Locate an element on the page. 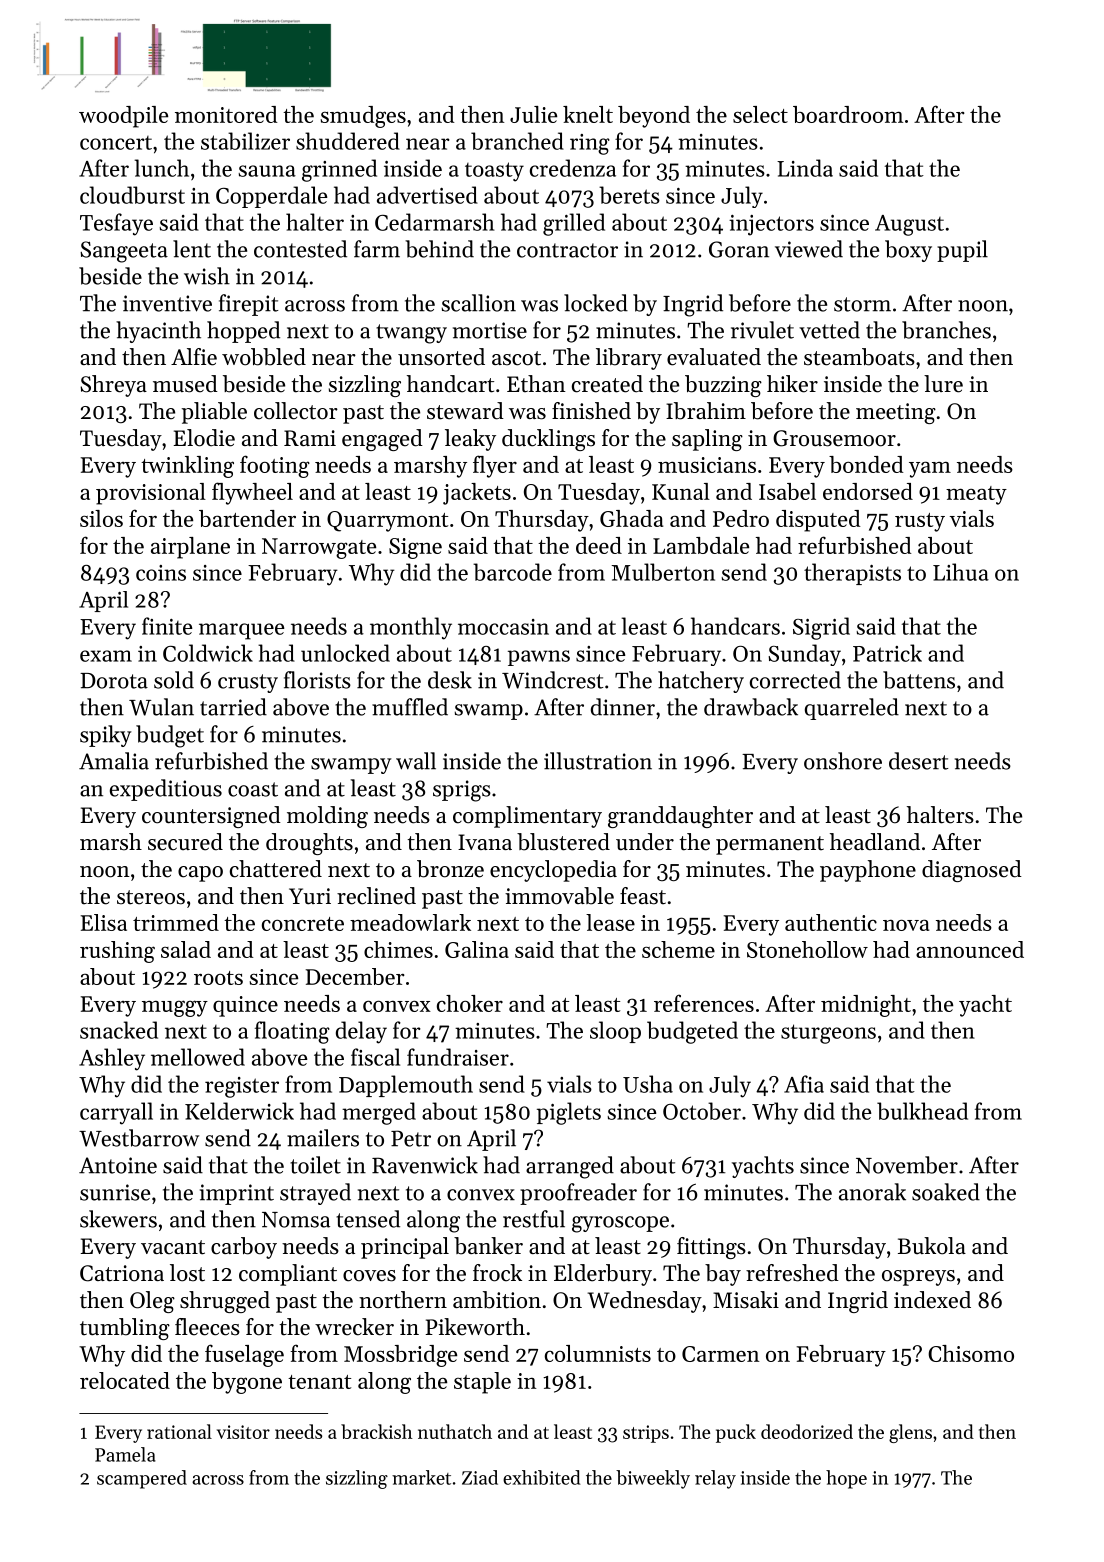  onshore is located at coordinates (843, 761).
